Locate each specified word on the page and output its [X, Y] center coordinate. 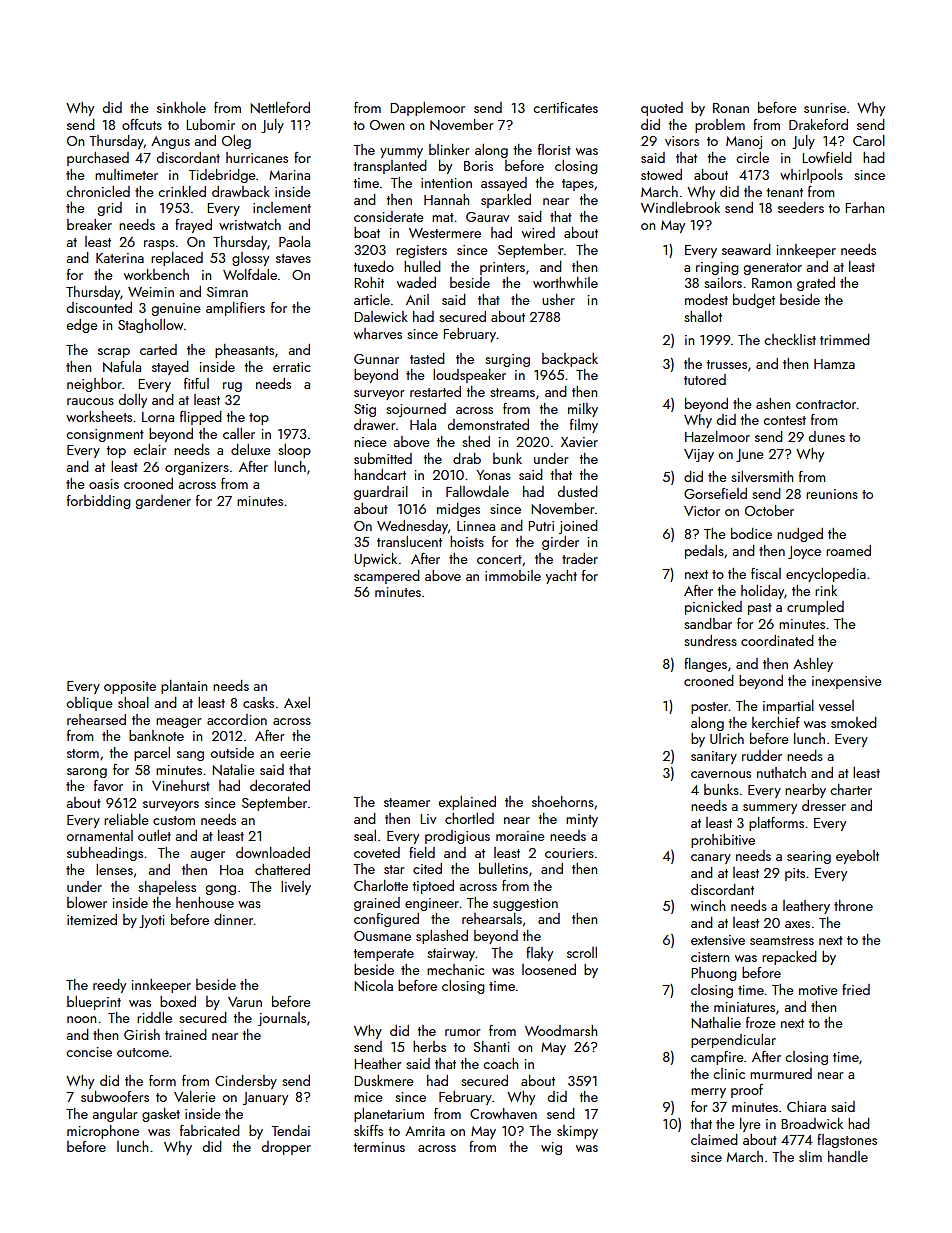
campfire [717, 1058]
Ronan [731, 108]
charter [851, 789]
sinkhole [181, 107]
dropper [286, 1148]
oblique [90, 704]
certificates [565, 107]
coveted [377, 852]
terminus [379, 1147]
